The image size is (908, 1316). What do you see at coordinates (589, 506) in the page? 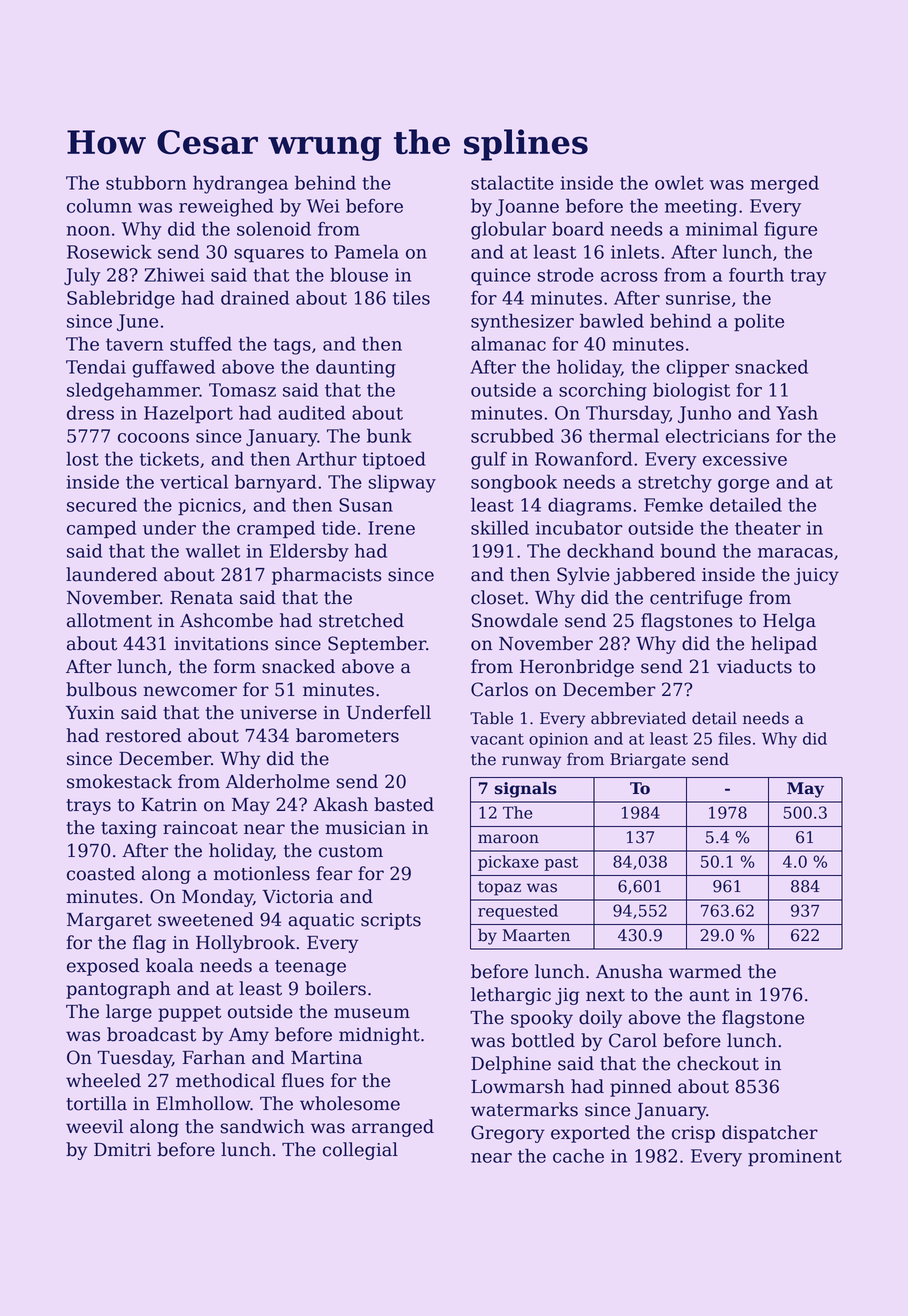
I see `diagrams` at bounding box center [589, 506].
